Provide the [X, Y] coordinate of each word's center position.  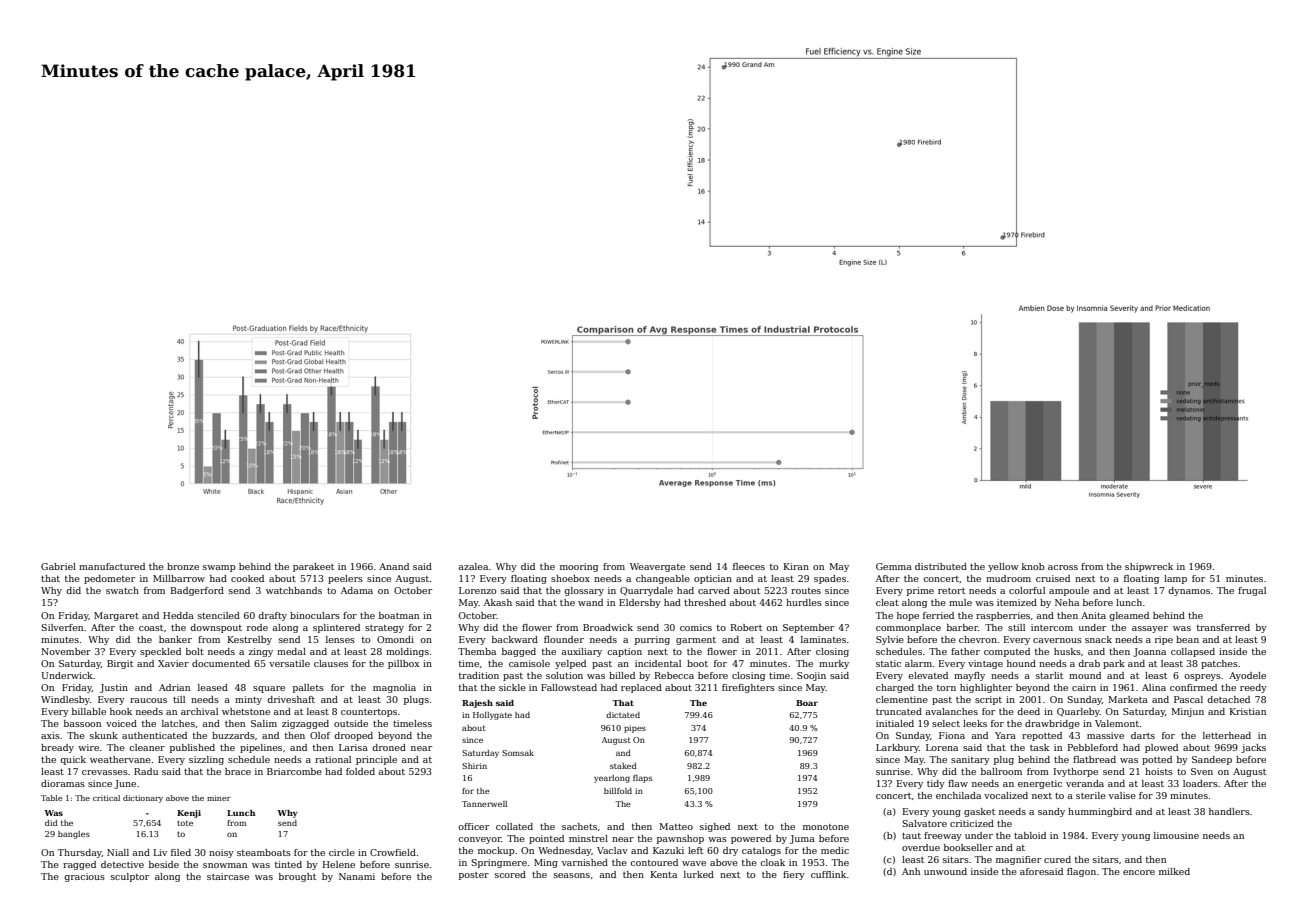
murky [834, 664]
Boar [807, 703]
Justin [114, 688]
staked [623, 766]
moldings [407, 652]
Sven [1202, 771]
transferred [1223, 627]
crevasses [105, 772]
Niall [118, 852]
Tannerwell [484, 804]
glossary [584, 591]
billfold [618, 791]
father [965, 651]
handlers [1229, 811]
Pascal [1188, 699]
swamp [219, 568]
